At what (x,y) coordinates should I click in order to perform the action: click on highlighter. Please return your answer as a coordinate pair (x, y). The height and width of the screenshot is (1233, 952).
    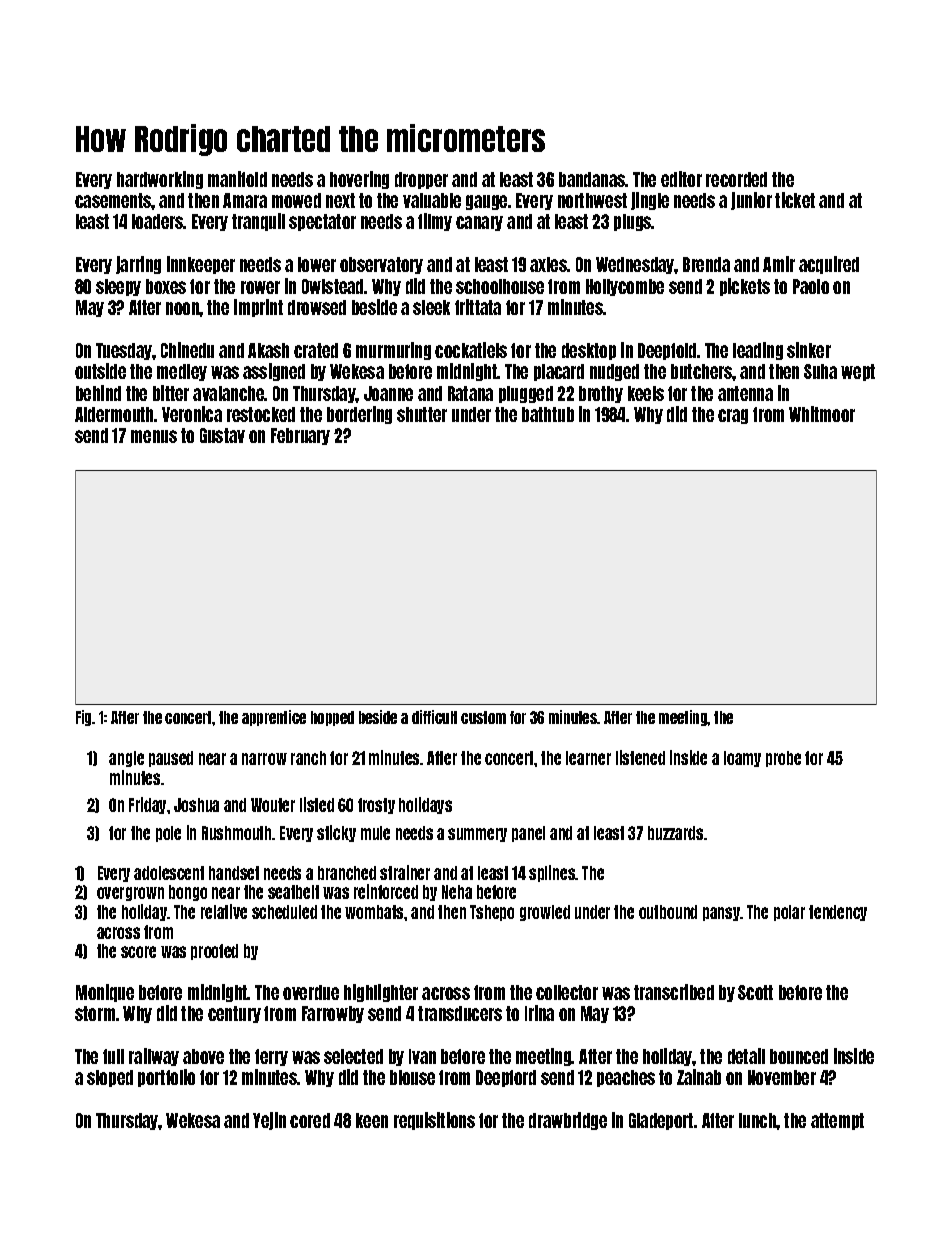
    Looking at the image, I should click on (381, 993).
